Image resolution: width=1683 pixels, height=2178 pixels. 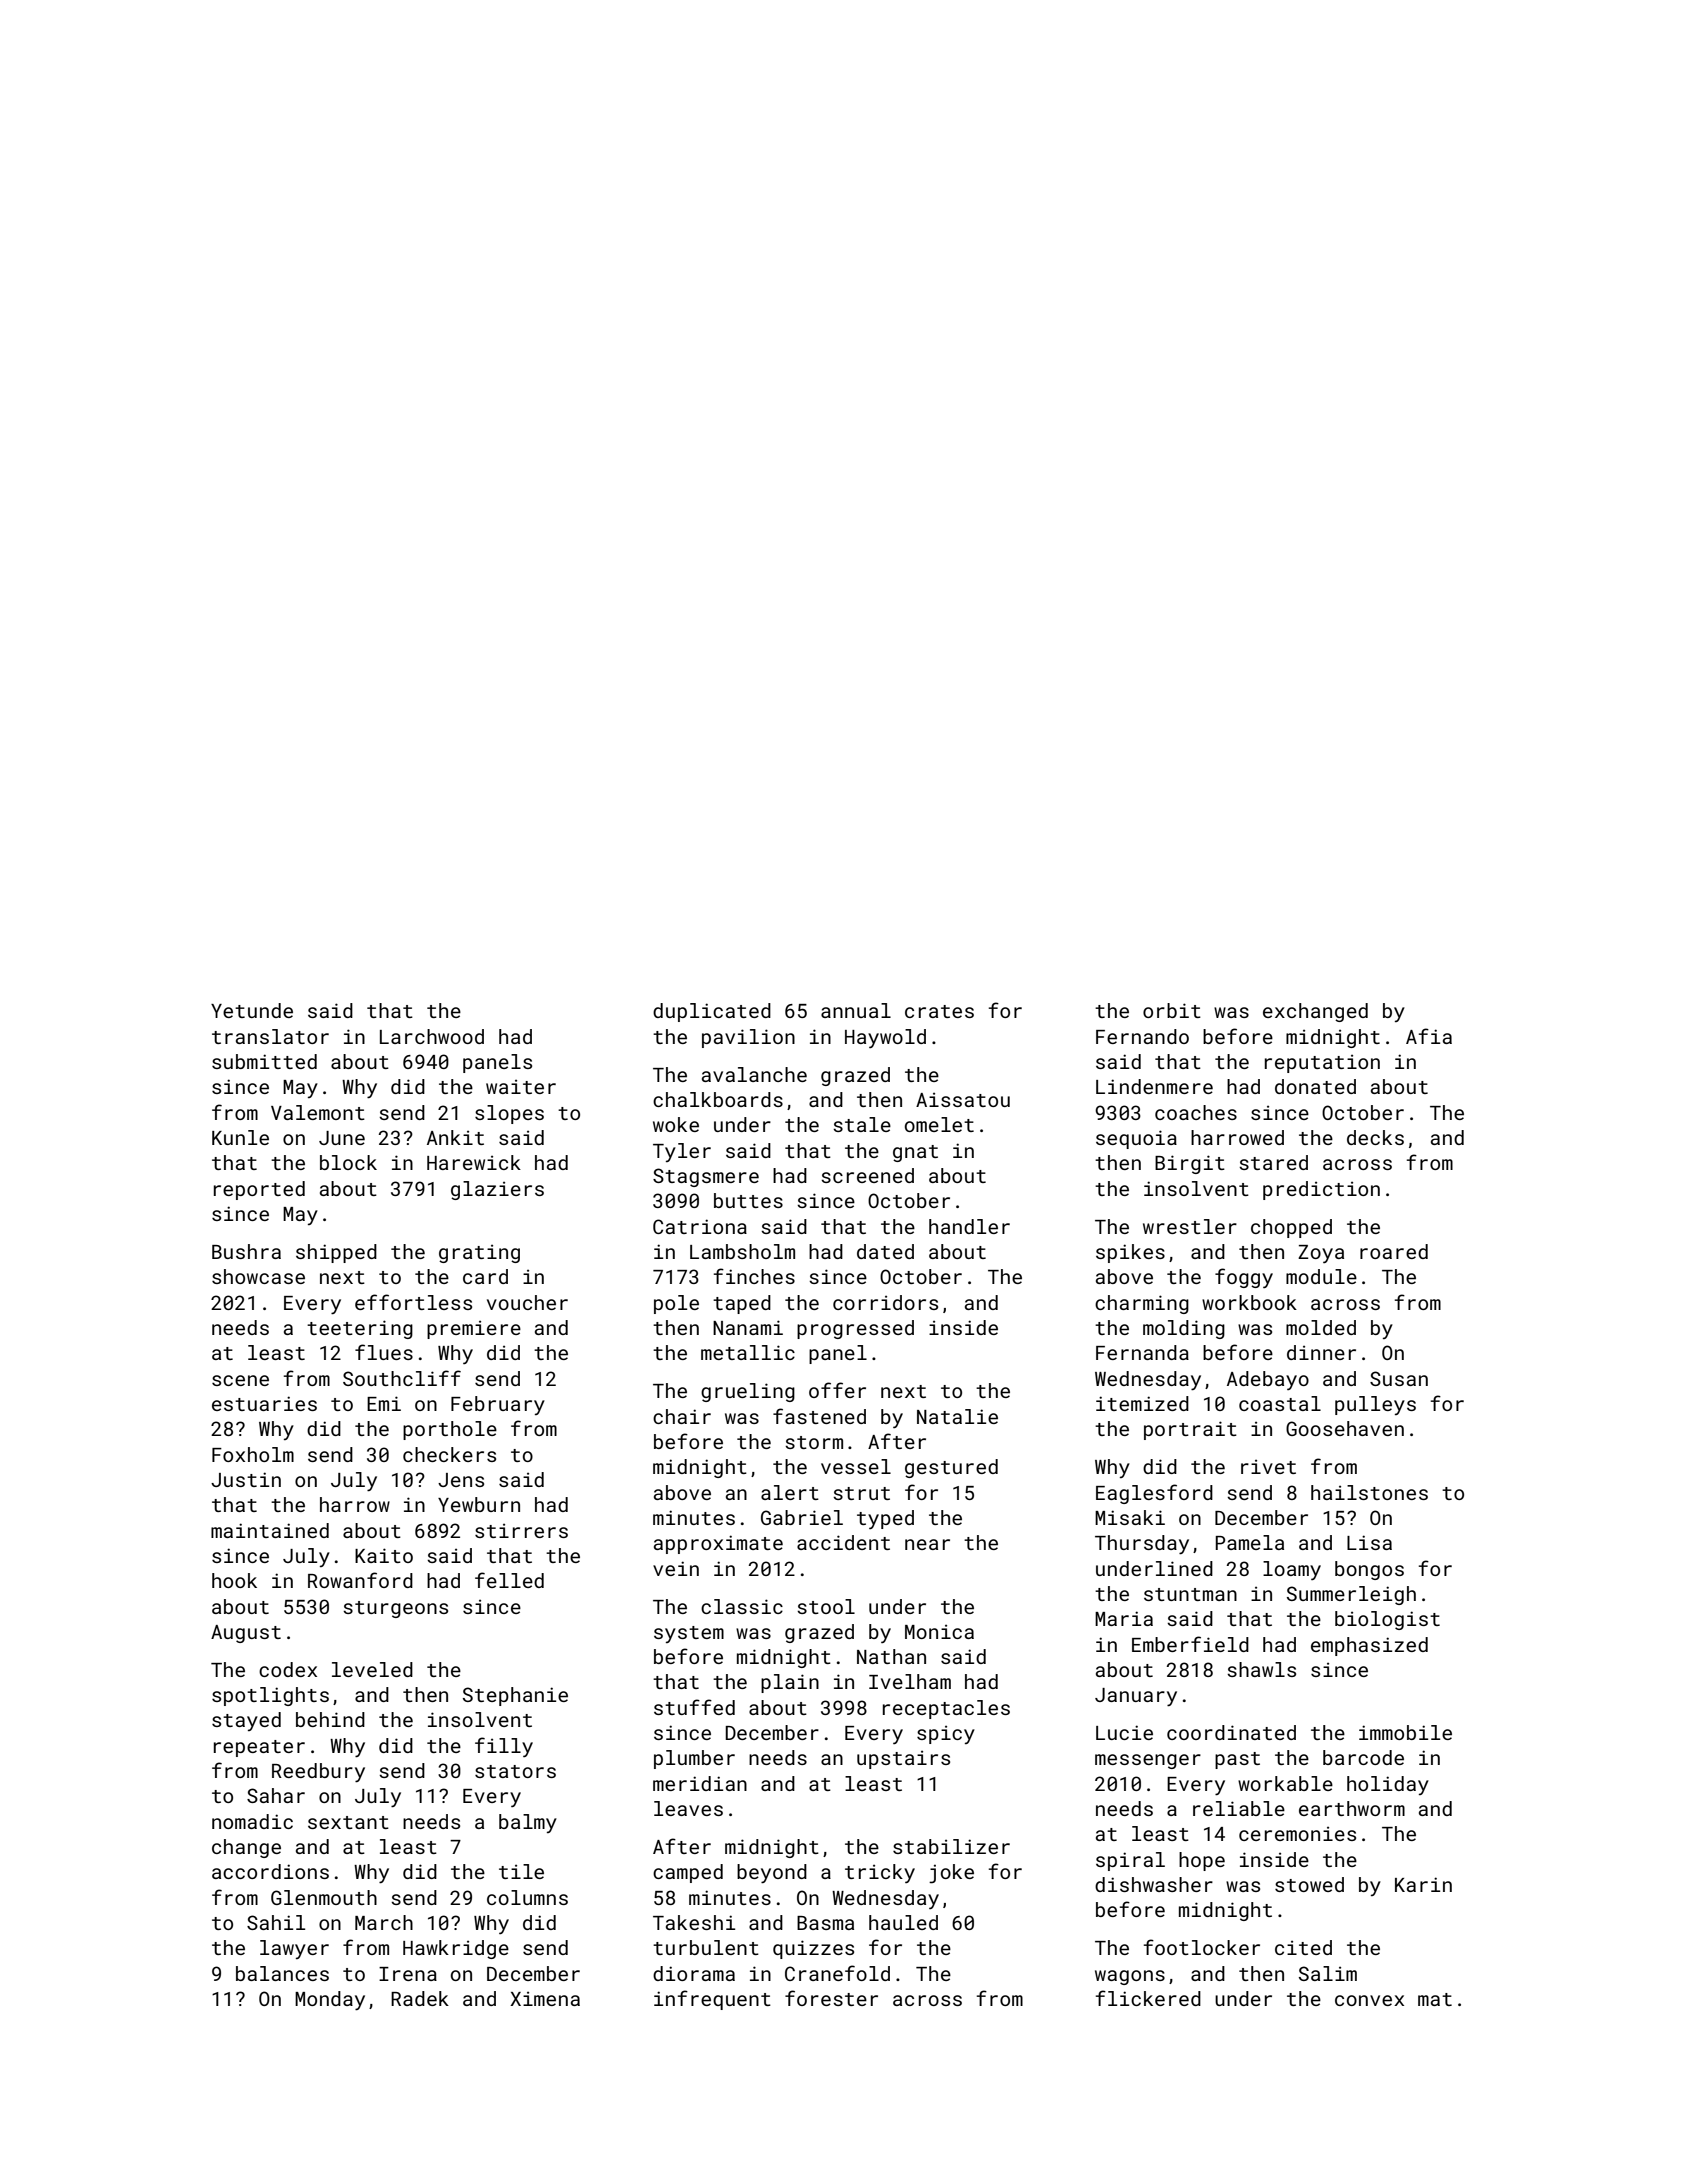 What do you see at coordinates (474, 1330) in the document?
I see `premiere` at bounding box center [474, 1330].
